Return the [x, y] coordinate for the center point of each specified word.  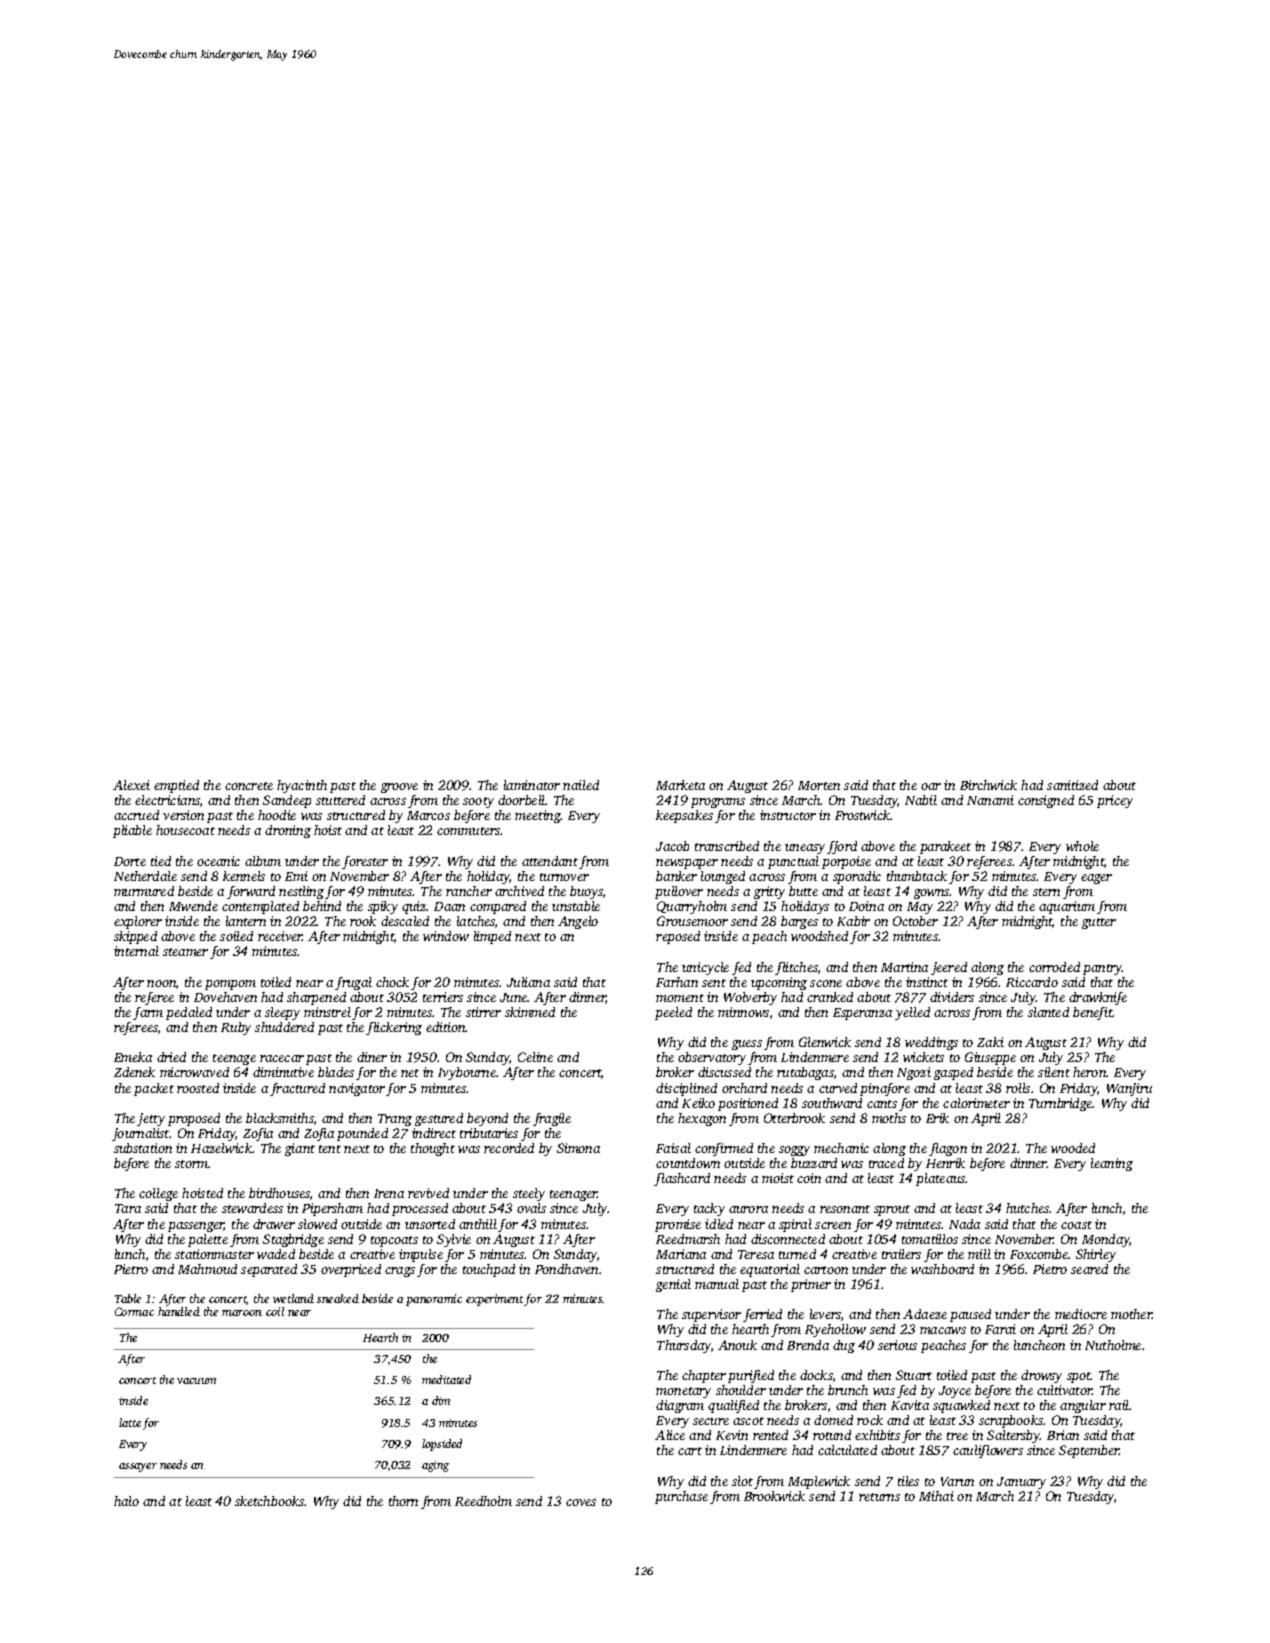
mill [979, 1254]
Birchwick [988, 785]
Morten [819, 785]
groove [399, 788]
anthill [478, 1224]
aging [435, 1466]
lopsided [442, 1445]
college [158, 1194]
